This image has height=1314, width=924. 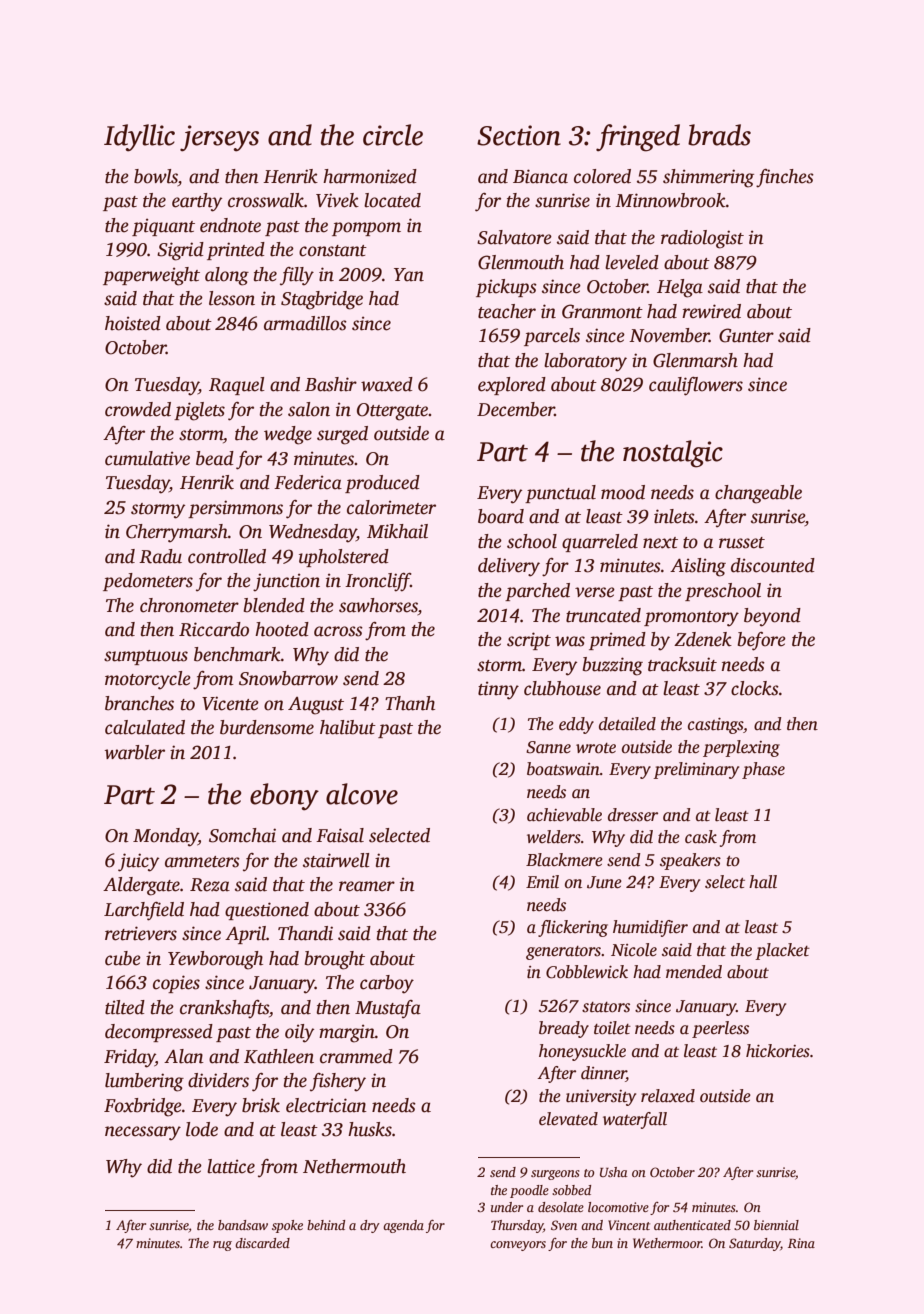 I want to click on wedge, so click(x=288, y=435).
